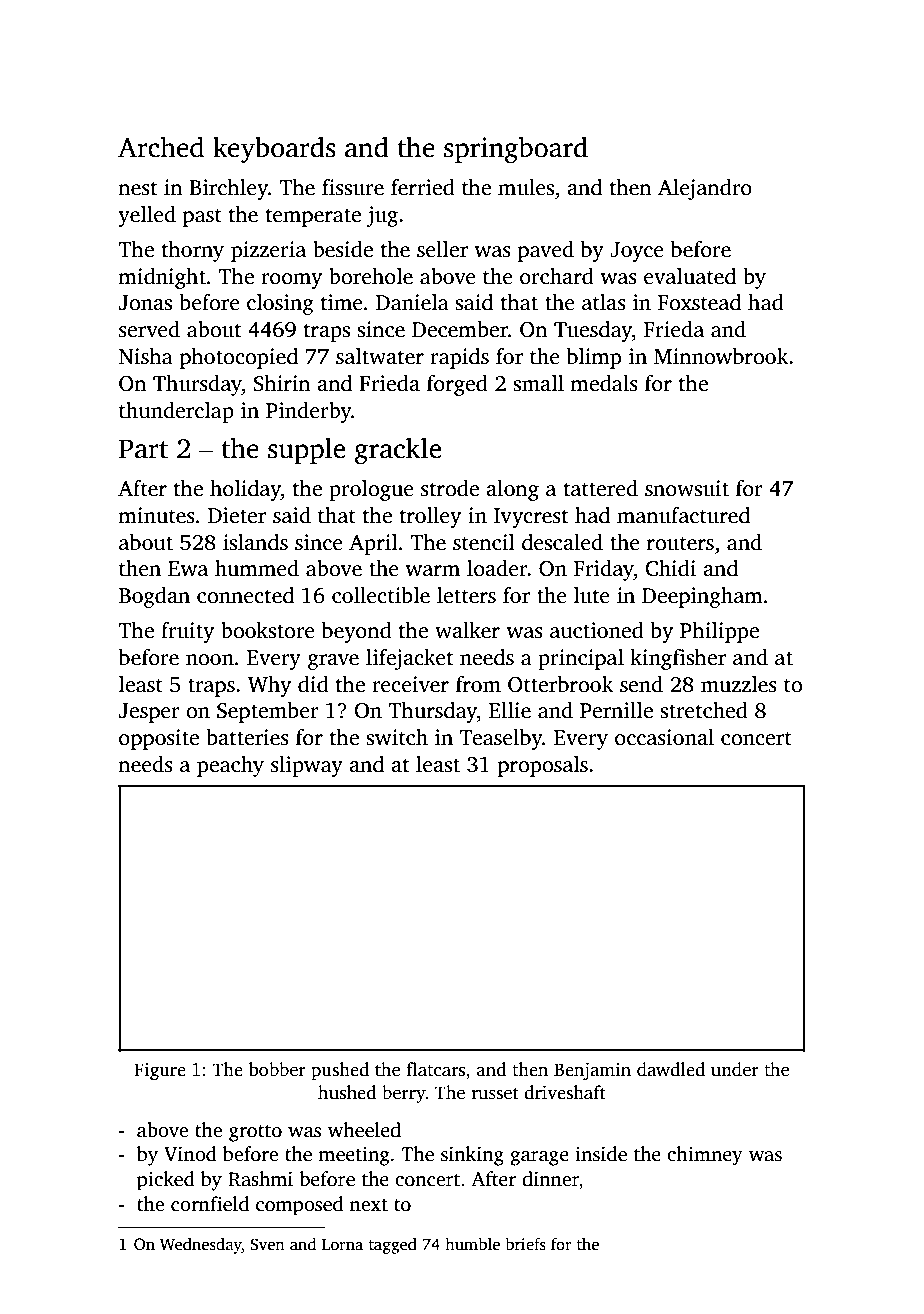  I want to click on Minnowbrook, so click(721, 356).
